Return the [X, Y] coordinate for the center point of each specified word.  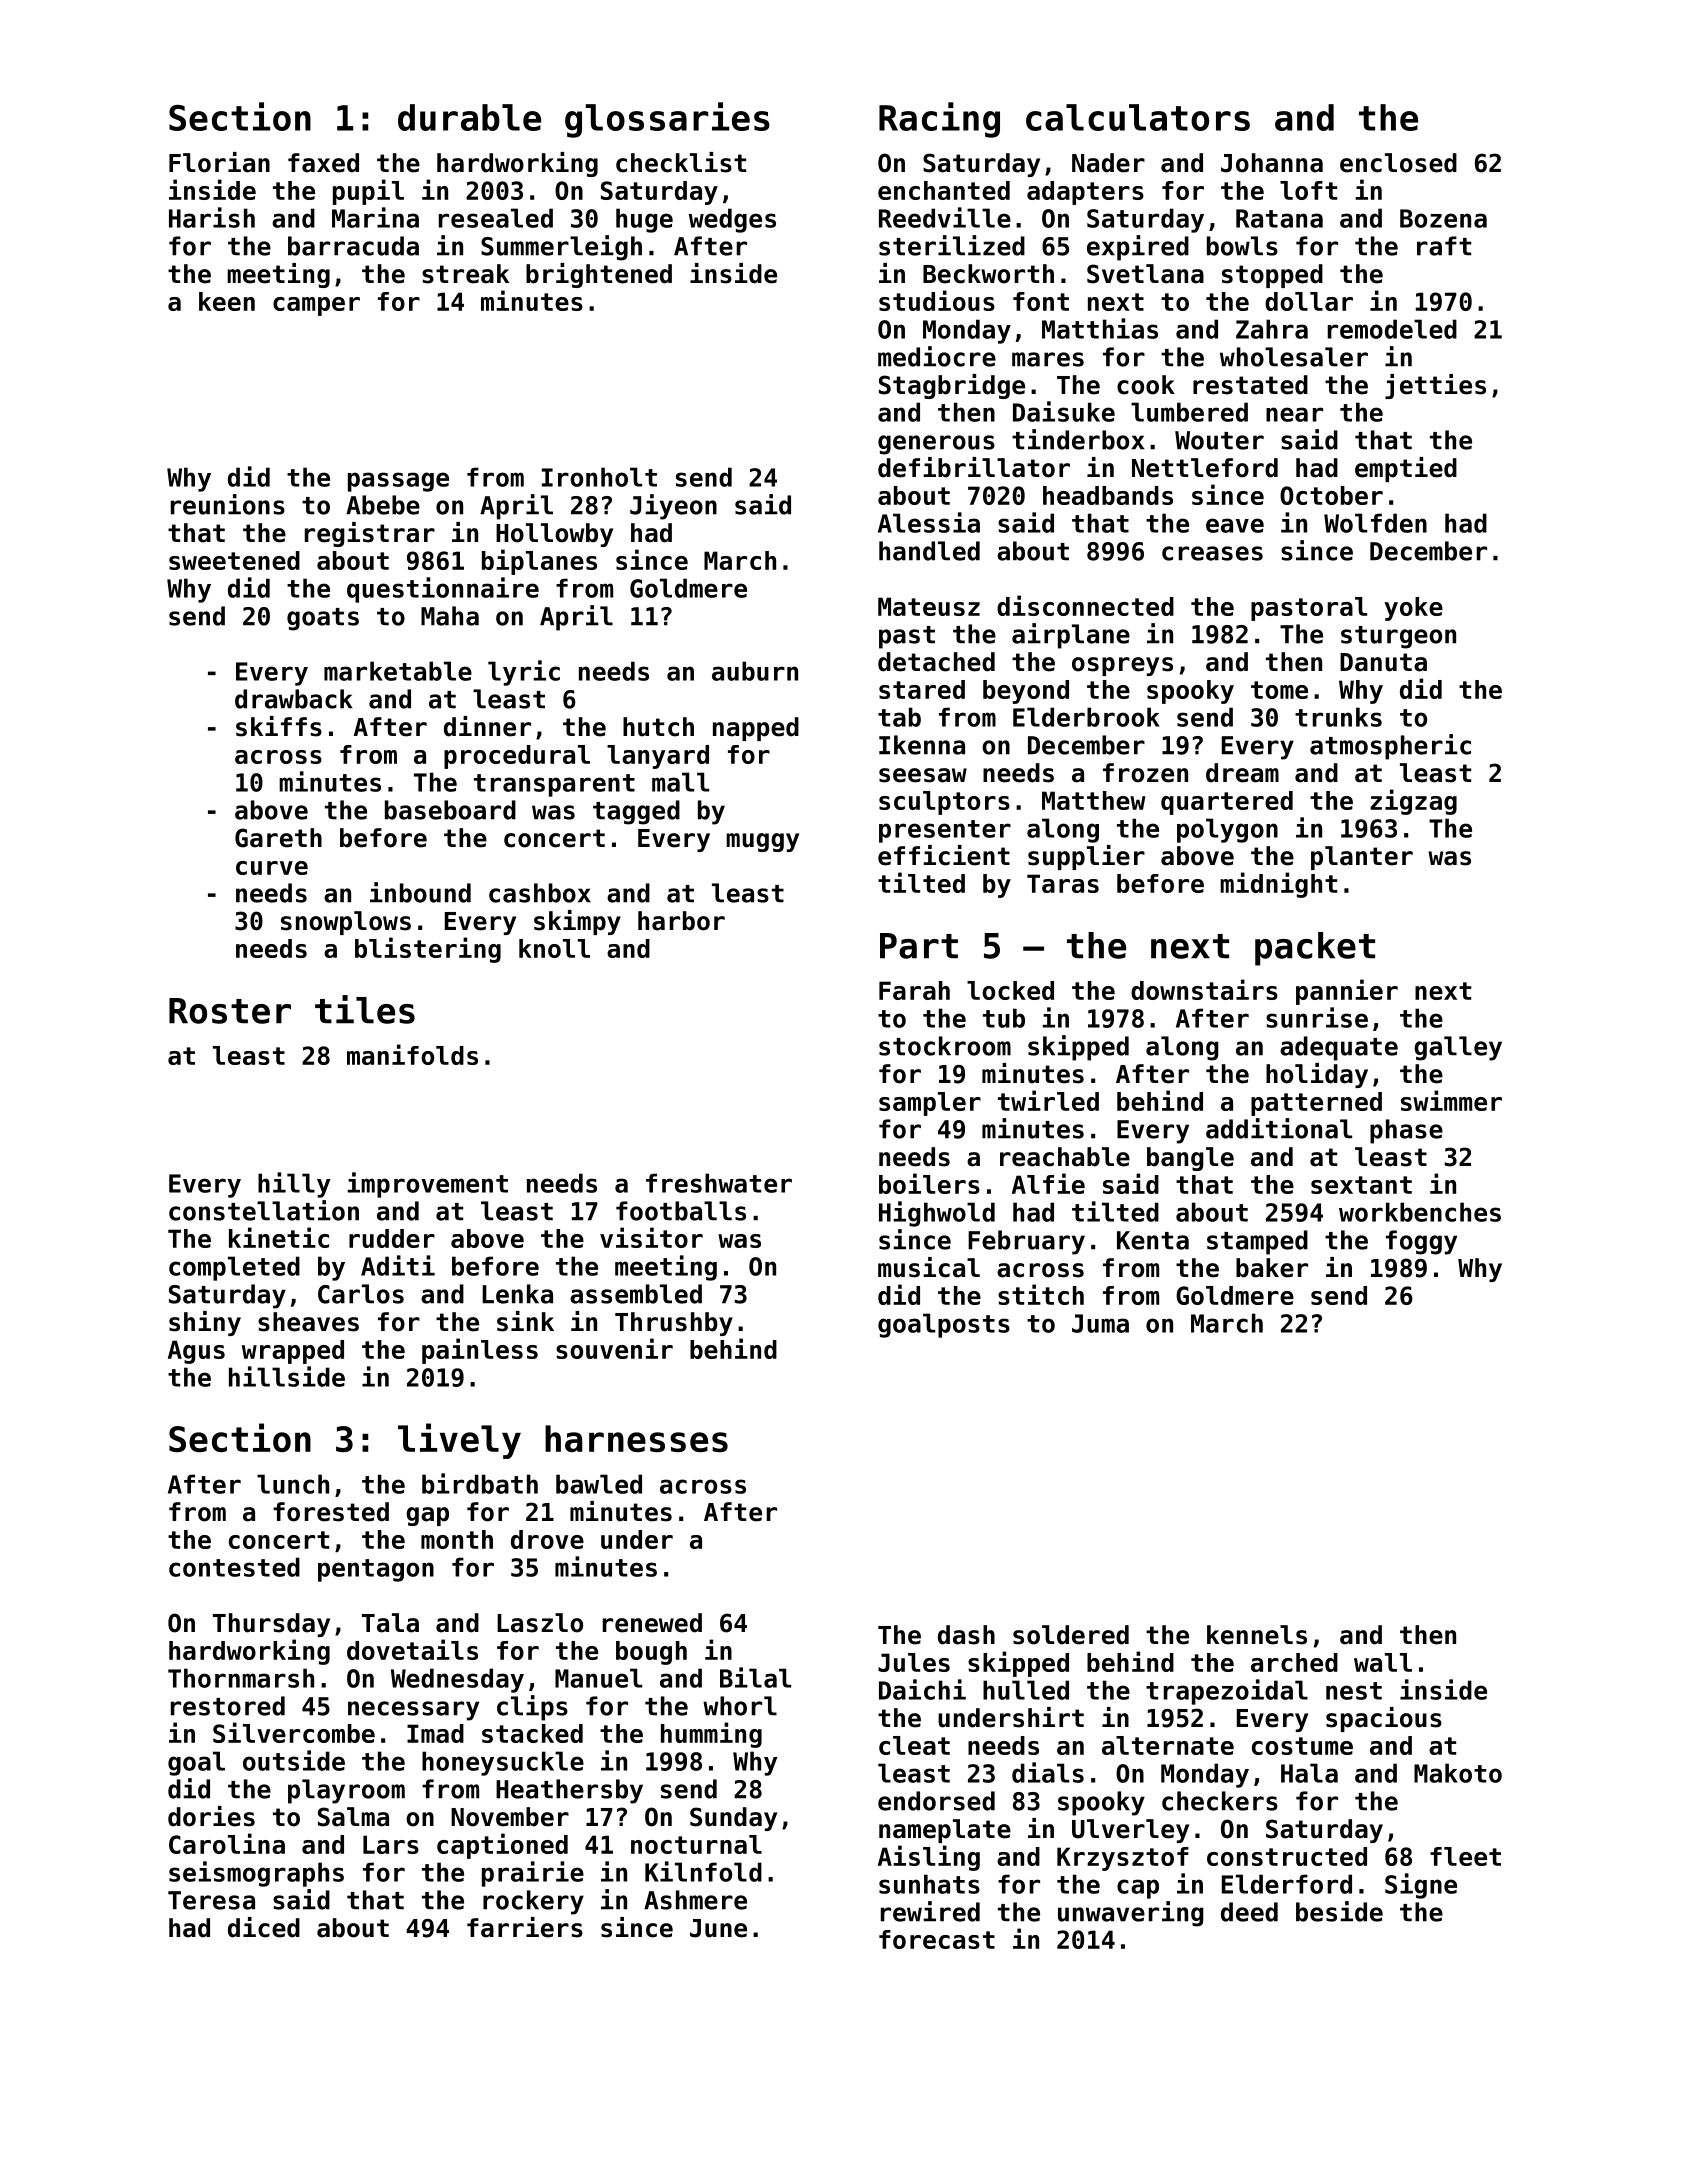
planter [1362, 858]
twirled [1048, 1100]
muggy [762, 842]
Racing [939, 120]
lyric [524, 673]
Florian [219, 162]
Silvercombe [294, 1732]
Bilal [755, 1677]
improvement [427, 1185]
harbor [681, 921]
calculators [1138, 117]
